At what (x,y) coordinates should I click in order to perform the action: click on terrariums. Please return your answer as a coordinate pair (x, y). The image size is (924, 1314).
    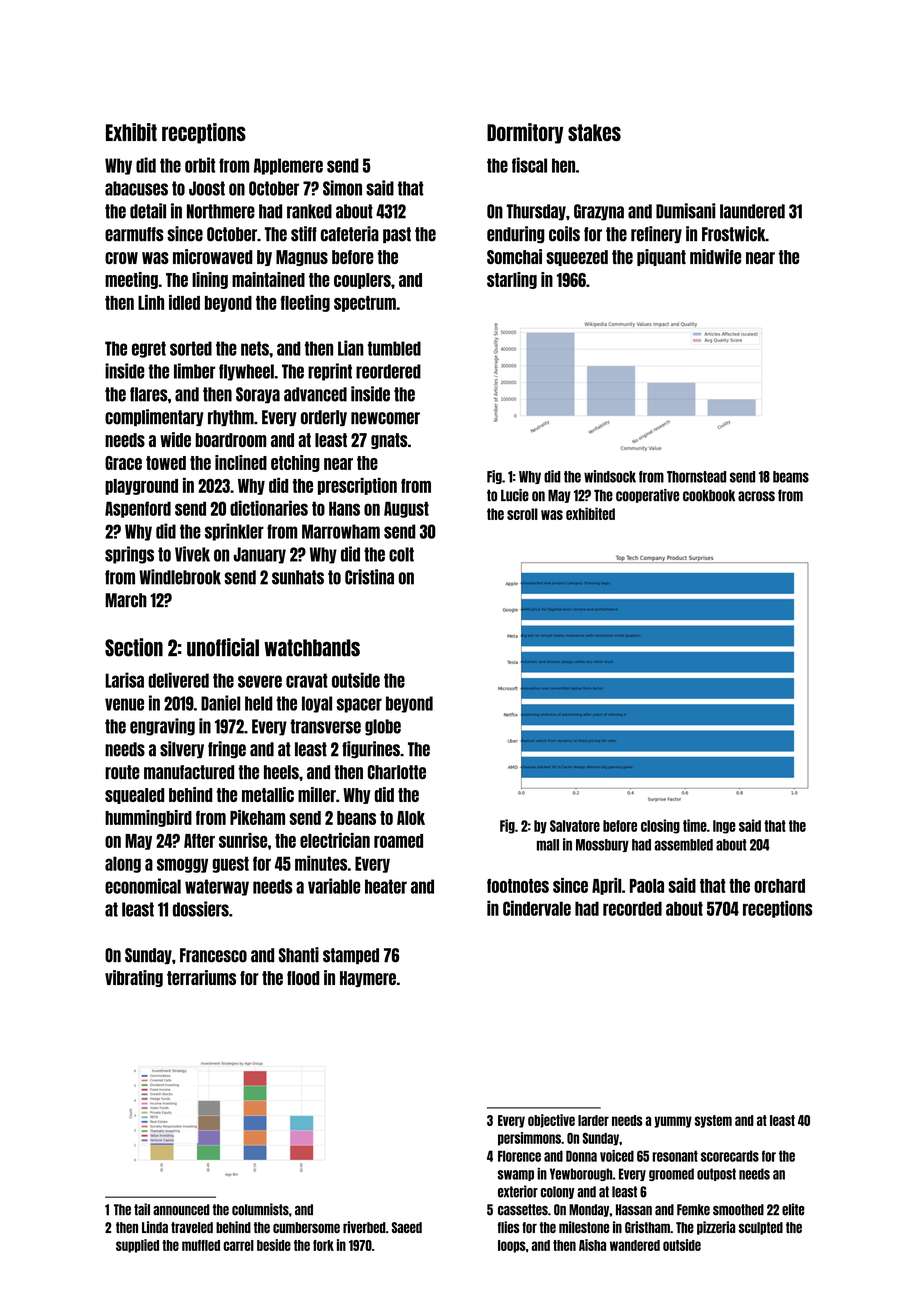
    Looking at the image, I should click on (201, 977).
